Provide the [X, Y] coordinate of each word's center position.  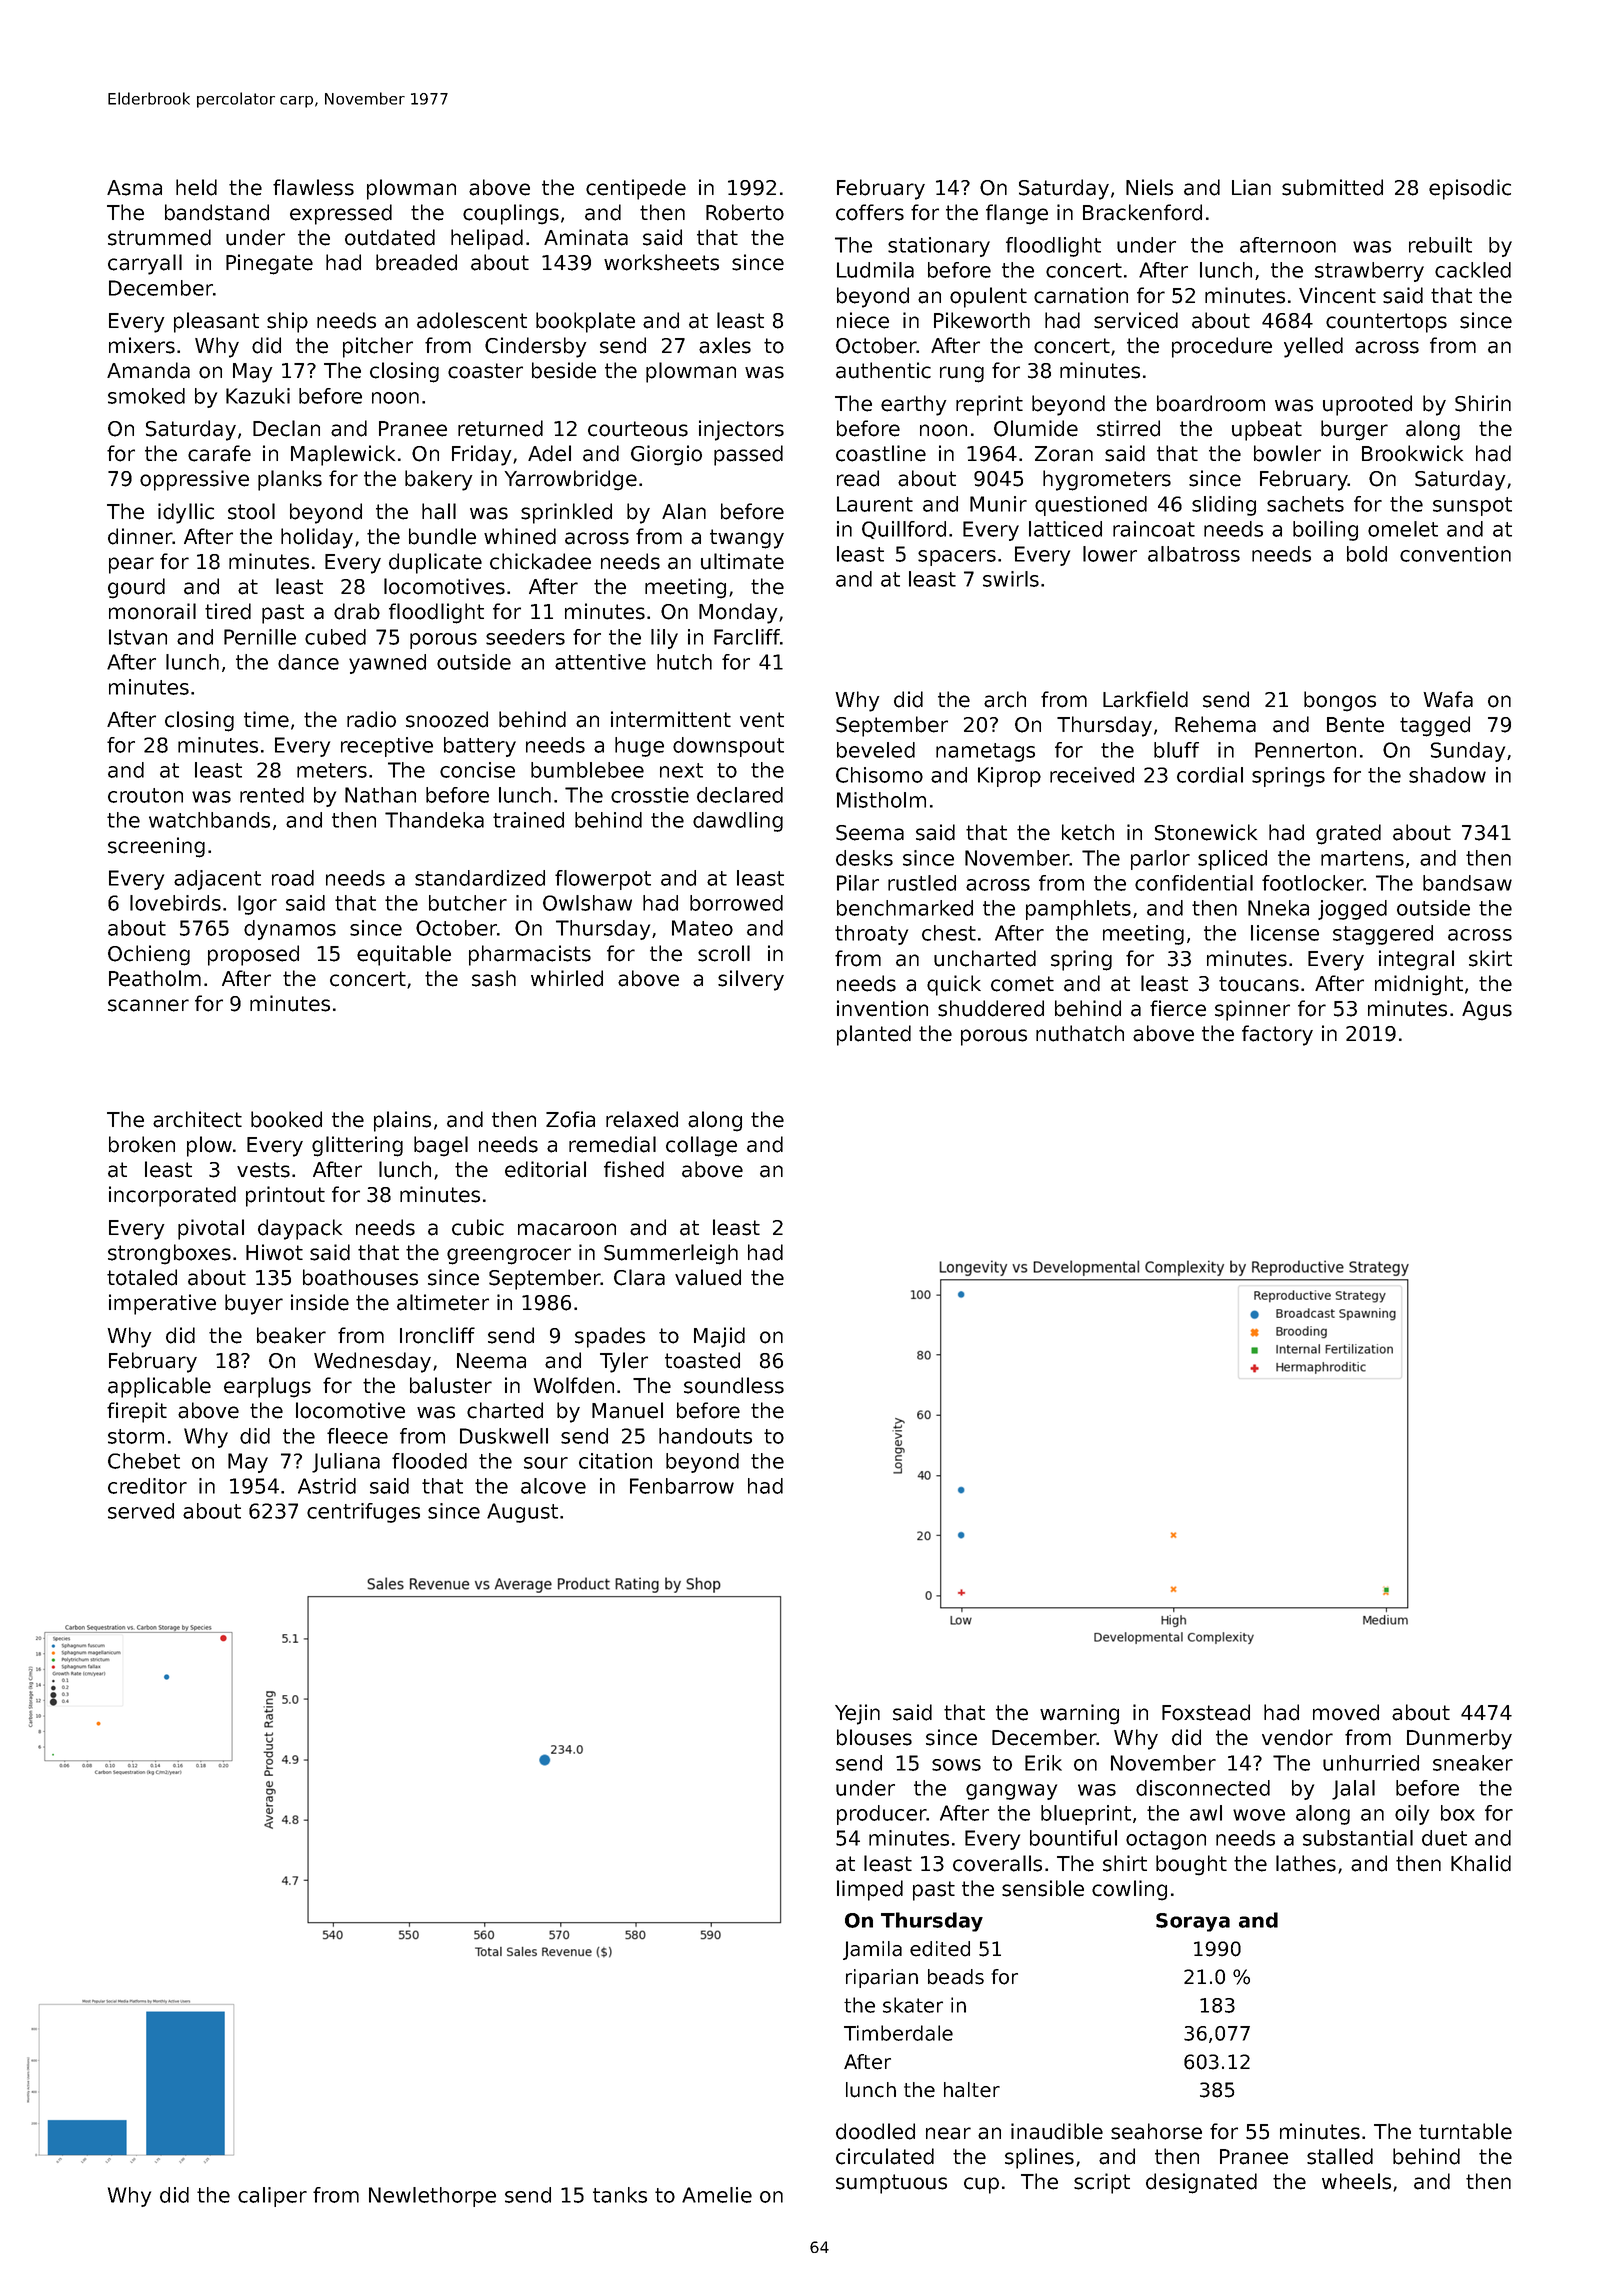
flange [1017, 214]
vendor [1297, 1737]
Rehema [1215, 724]
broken [142, 1144]
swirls [1011, 579]
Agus [1487, 1011]
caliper [272, 2197]
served [141, 1511]
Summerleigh [671, 1254]
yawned [387, 664]
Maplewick [343, 455]
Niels [1149, 187]
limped [870, 1890]
